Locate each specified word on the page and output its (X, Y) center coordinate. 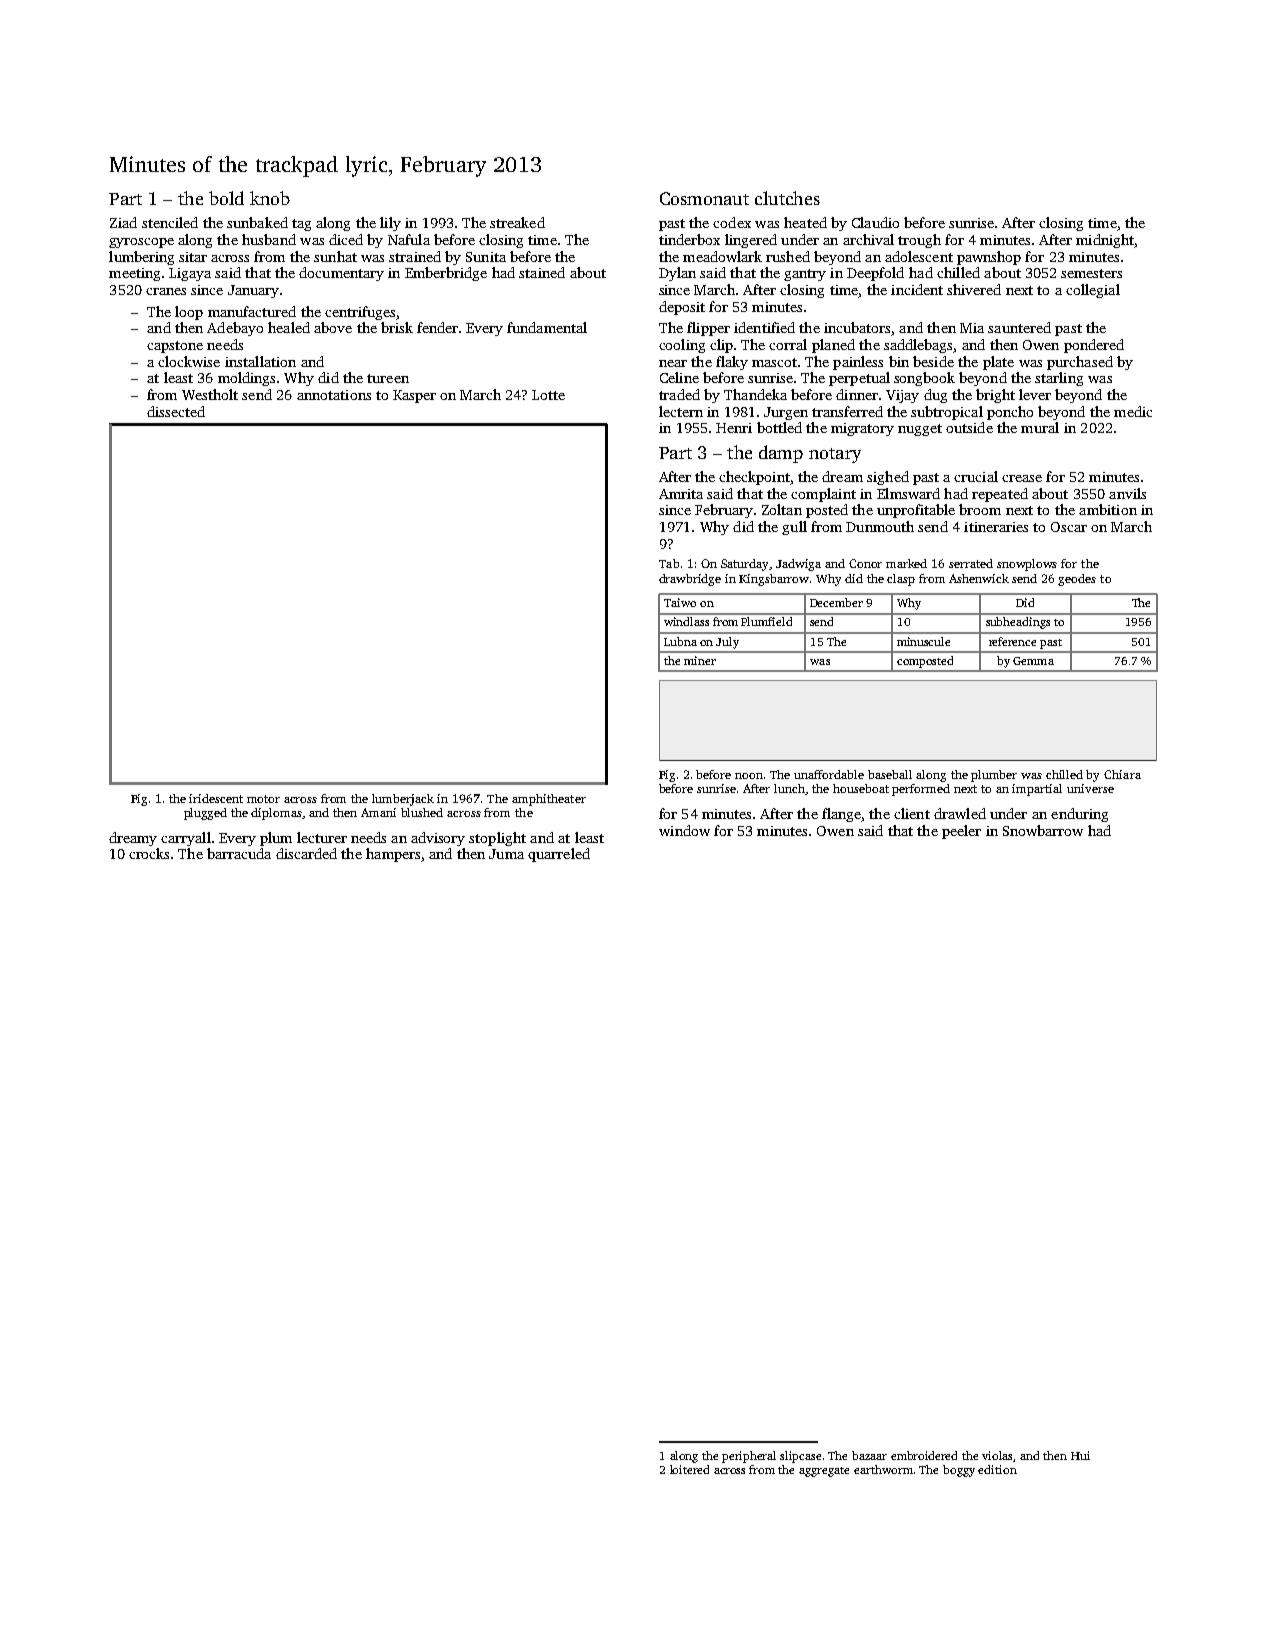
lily (390, 224)
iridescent (216, 798)
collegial (1093, 291)
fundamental (547, 327)
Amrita (681, 494)
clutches (787, 198)
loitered (689, 1469)
